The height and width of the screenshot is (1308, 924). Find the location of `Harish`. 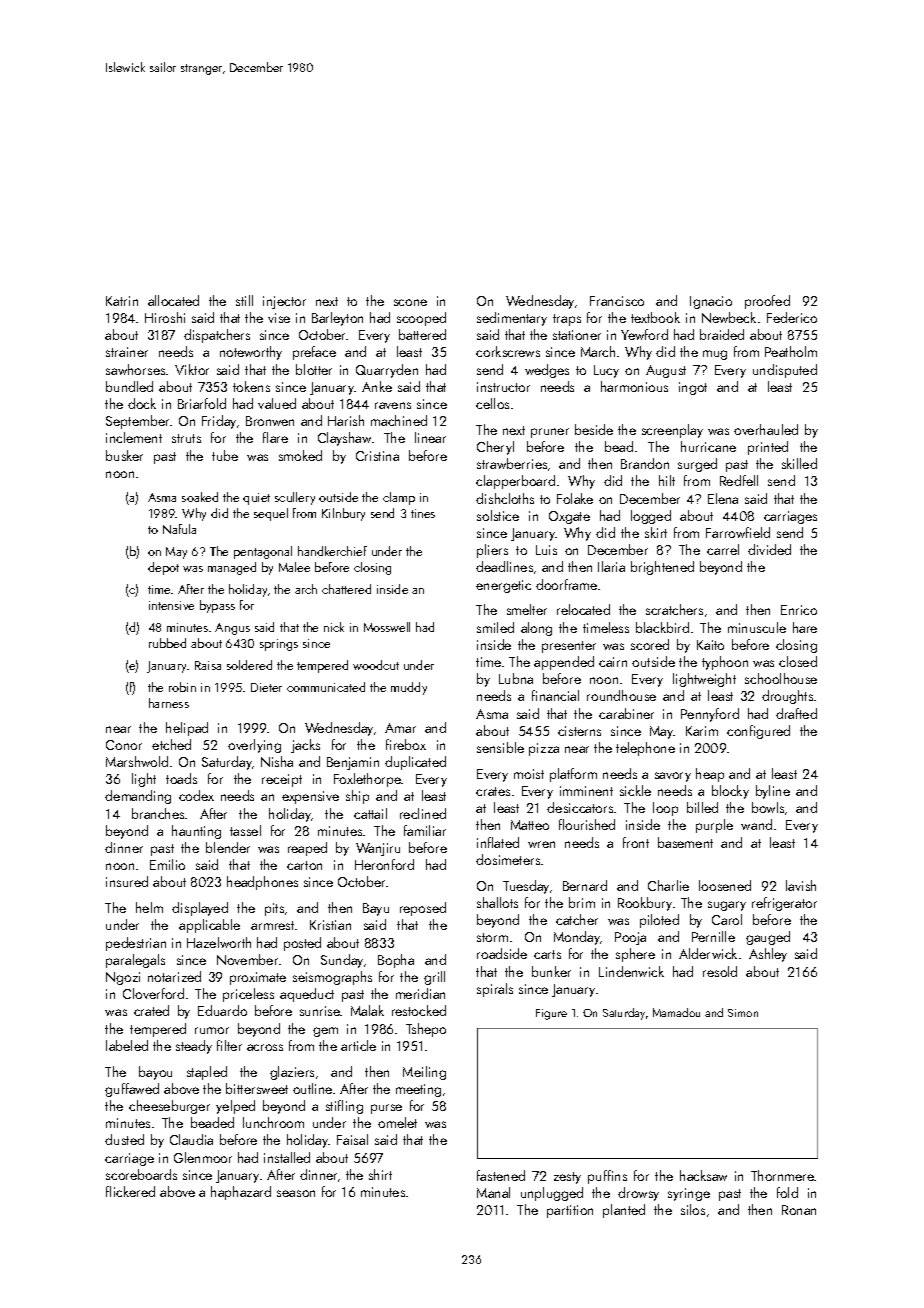

Harish is located at coordinates (346, 420).
